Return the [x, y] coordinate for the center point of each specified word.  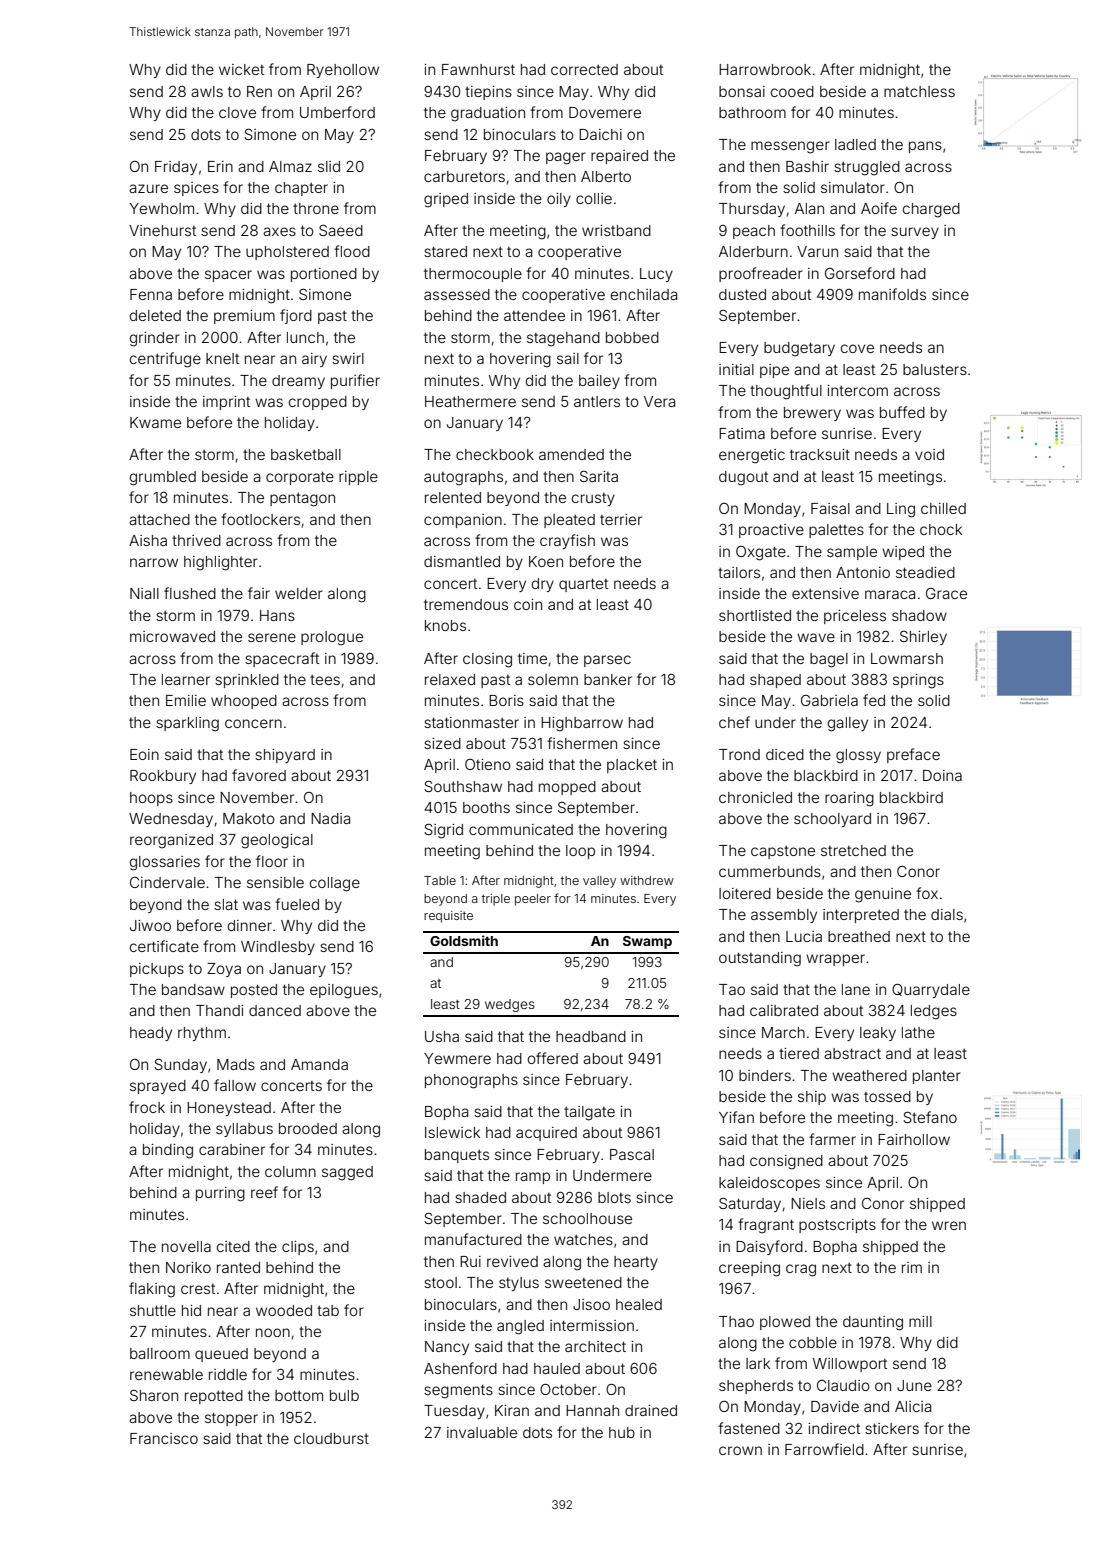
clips [298, 1248]
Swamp [647, 942]
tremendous [466, 604]
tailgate [589, 1113]
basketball [306, 454]
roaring [849, 799]
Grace [946, 593]
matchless [919, 91]
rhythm [202, 1034]
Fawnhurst [478, 69]
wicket [241, 69]
